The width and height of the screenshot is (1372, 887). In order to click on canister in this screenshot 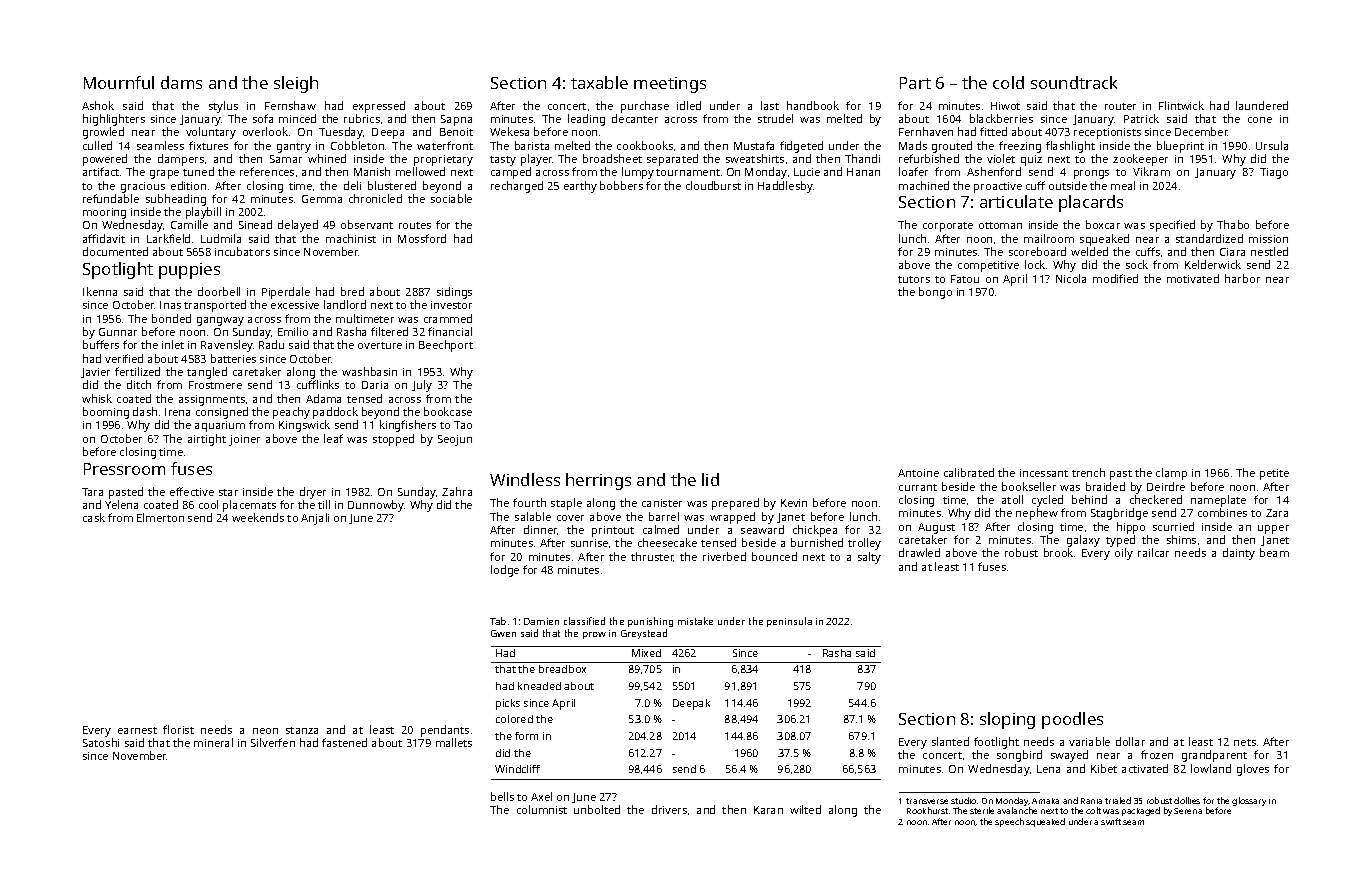, I will do `click(662, 503)`.
